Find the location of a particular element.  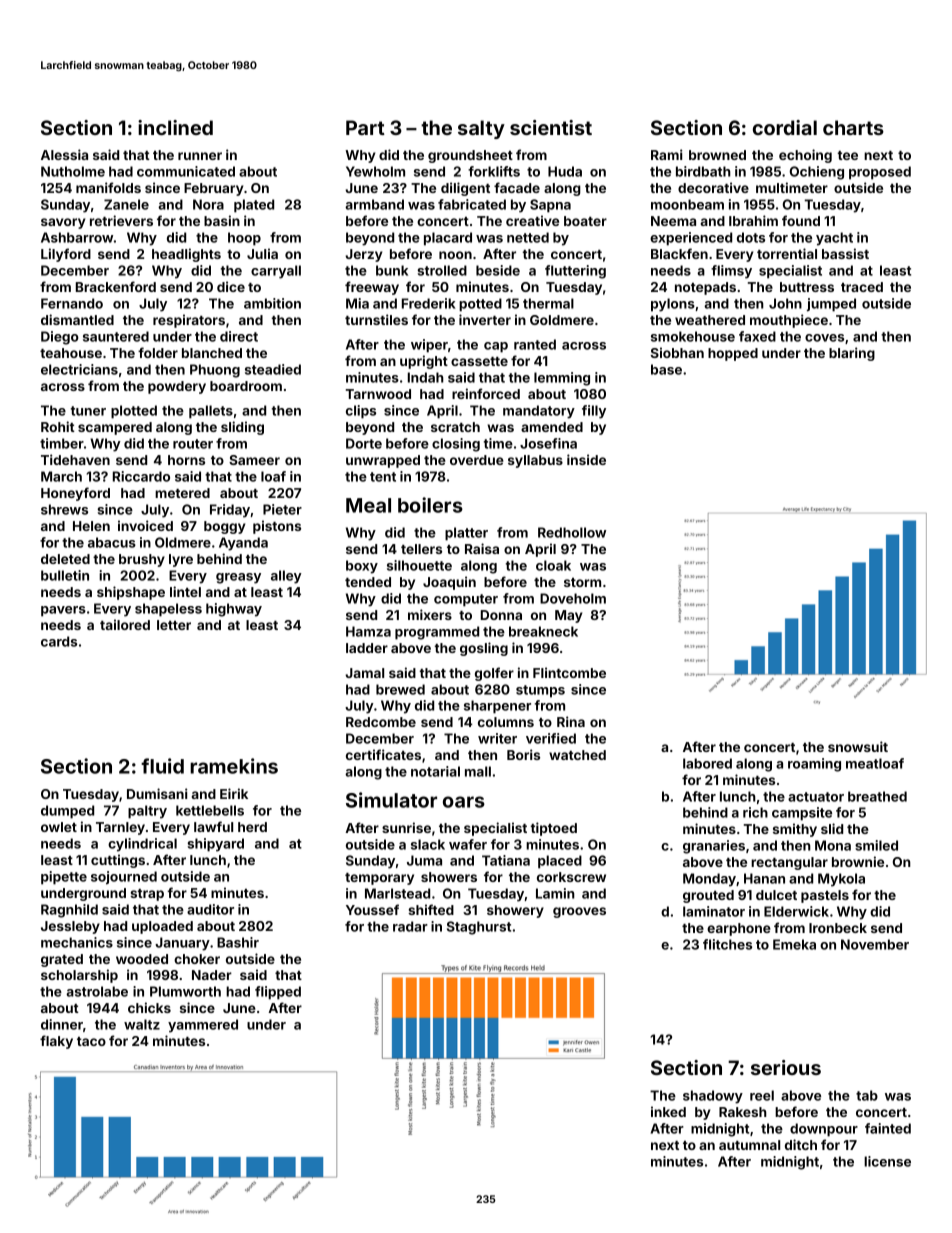

Flintcombe is located at coordinates (569, 672).
